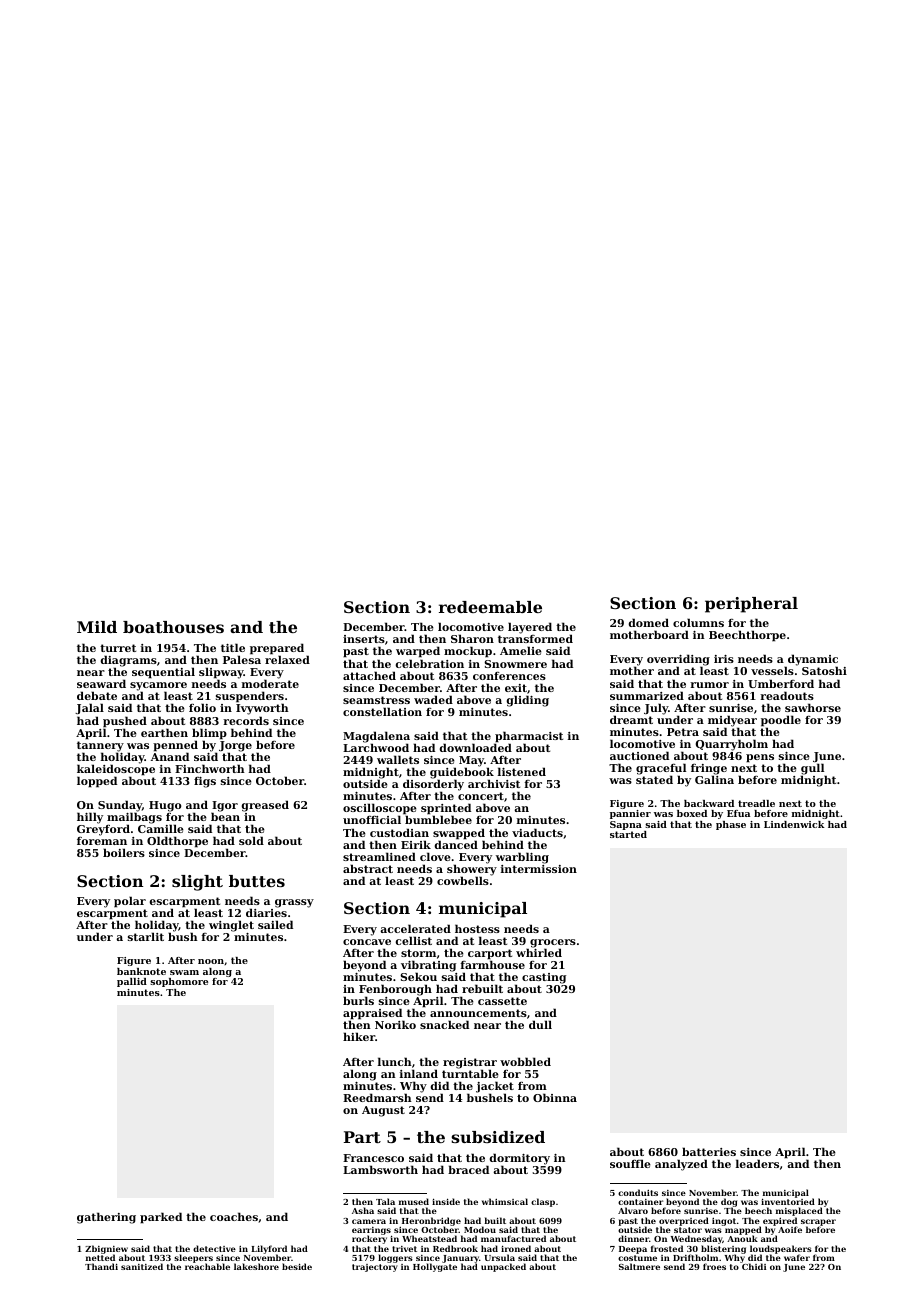  What do you see at coordinates (358, 1000) in the screenshot?
I see `burls` at bounding box center [358, 1000].
